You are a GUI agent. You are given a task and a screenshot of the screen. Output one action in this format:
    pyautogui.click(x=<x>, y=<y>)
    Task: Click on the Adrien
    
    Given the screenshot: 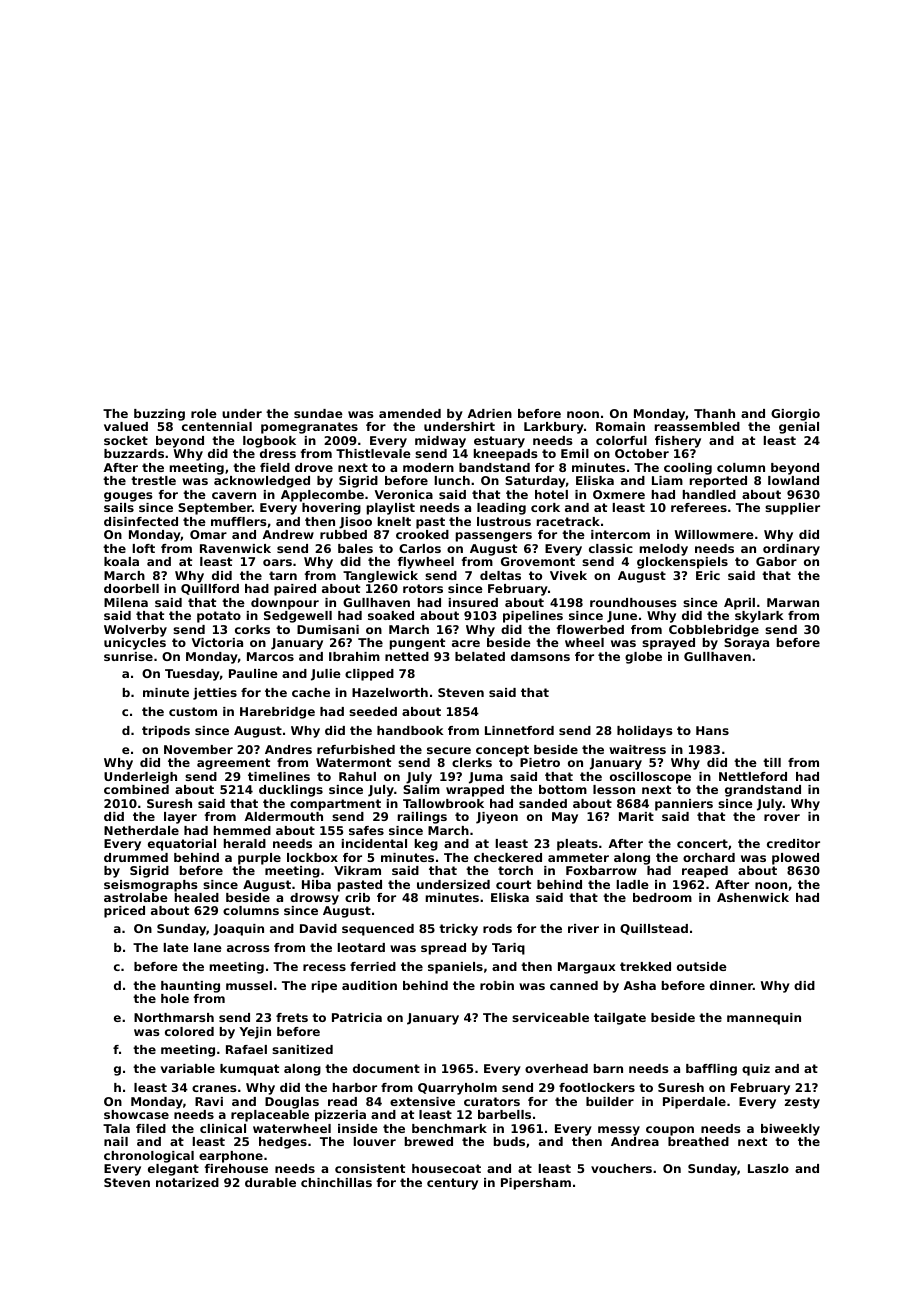 What is the action you would take?
    pyautogui.click(x=489, y=413)
